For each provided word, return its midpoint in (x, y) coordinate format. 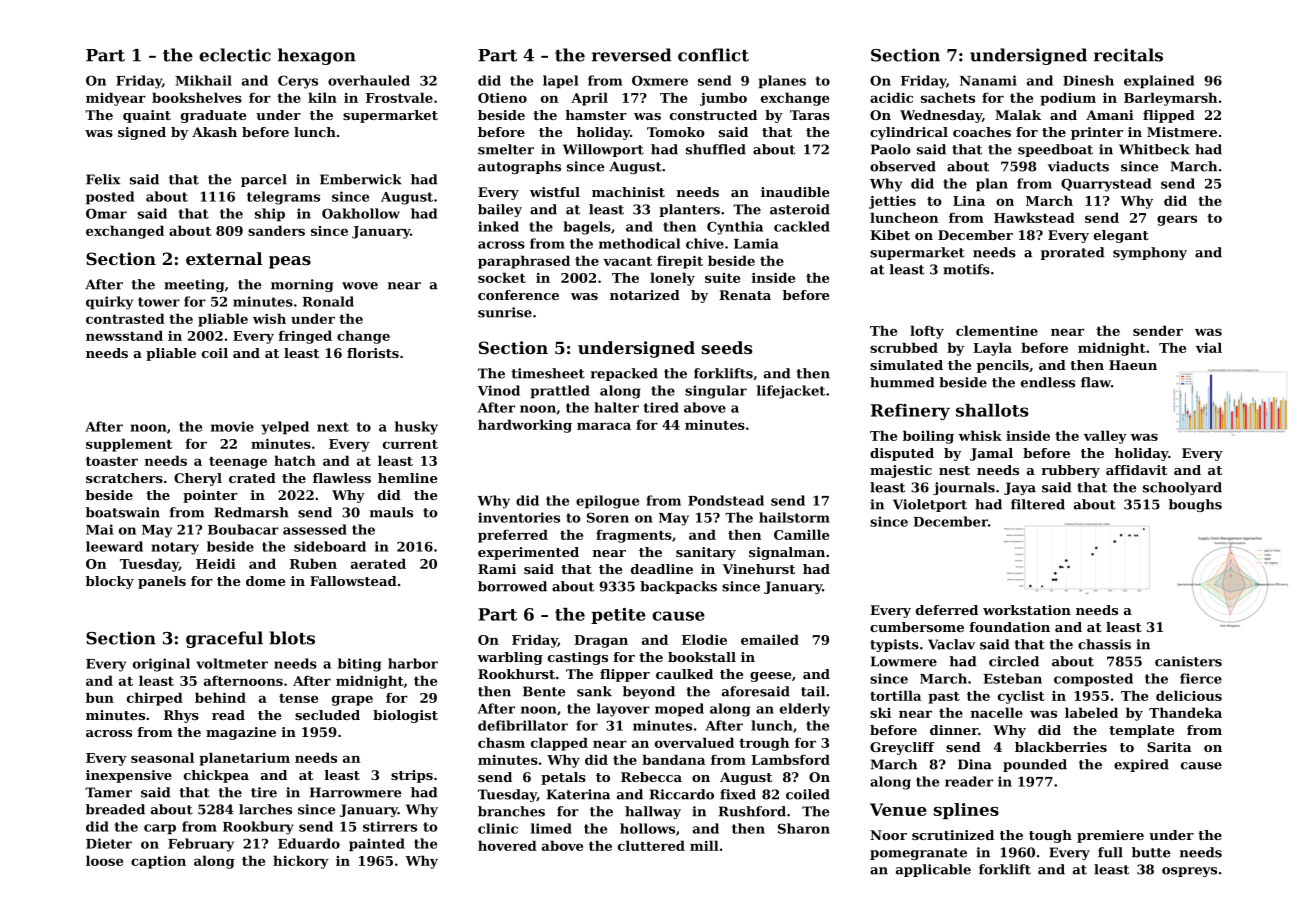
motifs (966, 269)
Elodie (704, 639)
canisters (1188, 661)
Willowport (603, 150)
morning (302, 285)
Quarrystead (1106, 185)
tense (298, 698)
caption (158, 862)
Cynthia (735, 228)
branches (511, 811)
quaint (147, 116)
